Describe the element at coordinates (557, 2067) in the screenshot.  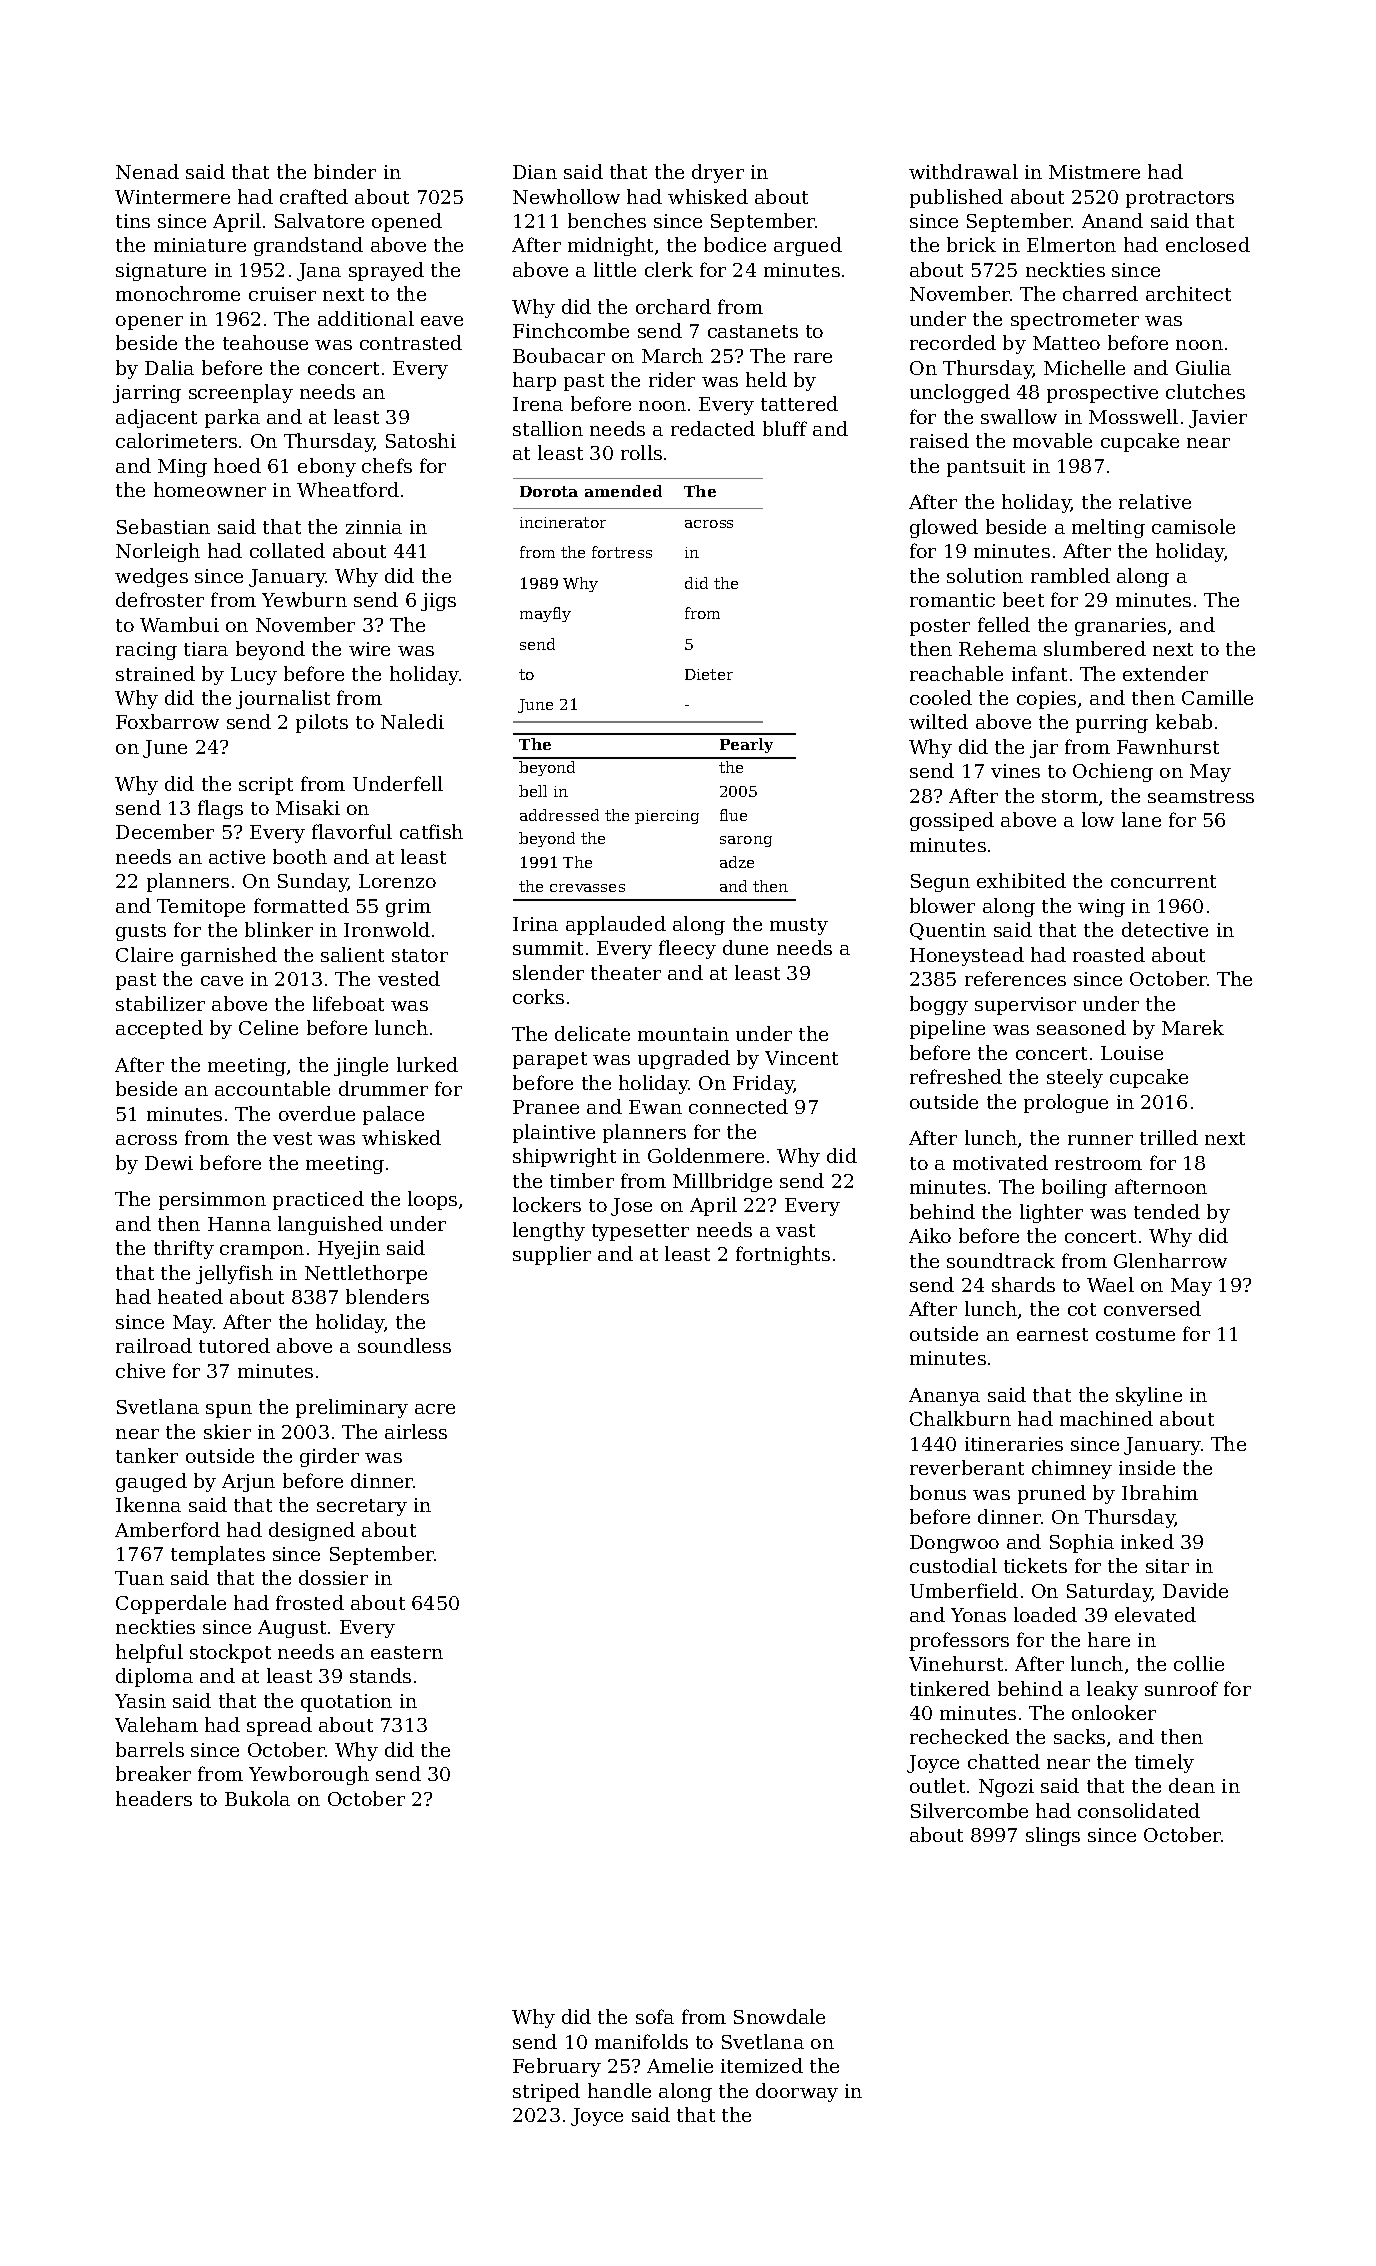
I see `February` at that location.
